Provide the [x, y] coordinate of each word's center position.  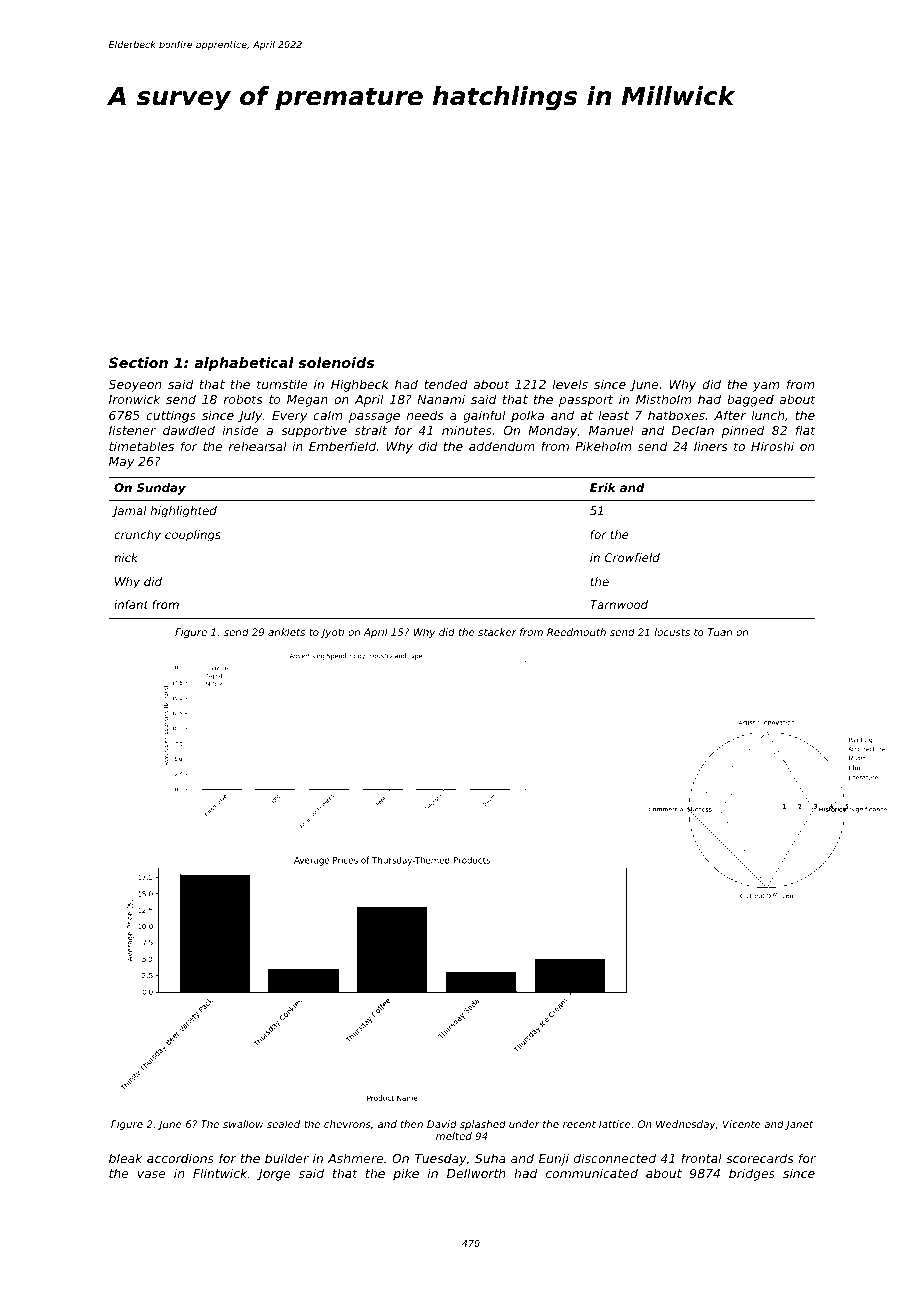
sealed [283, 1124]
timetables [141, 446]
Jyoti [332, 633]
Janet [799, 1125]
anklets [286, 632]
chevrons [347, 1124]
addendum [502, 446]
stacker [497, 632]
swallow [243, 1124]
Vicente [742, 1124]
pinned [743, 431]
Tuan [720, 632]
